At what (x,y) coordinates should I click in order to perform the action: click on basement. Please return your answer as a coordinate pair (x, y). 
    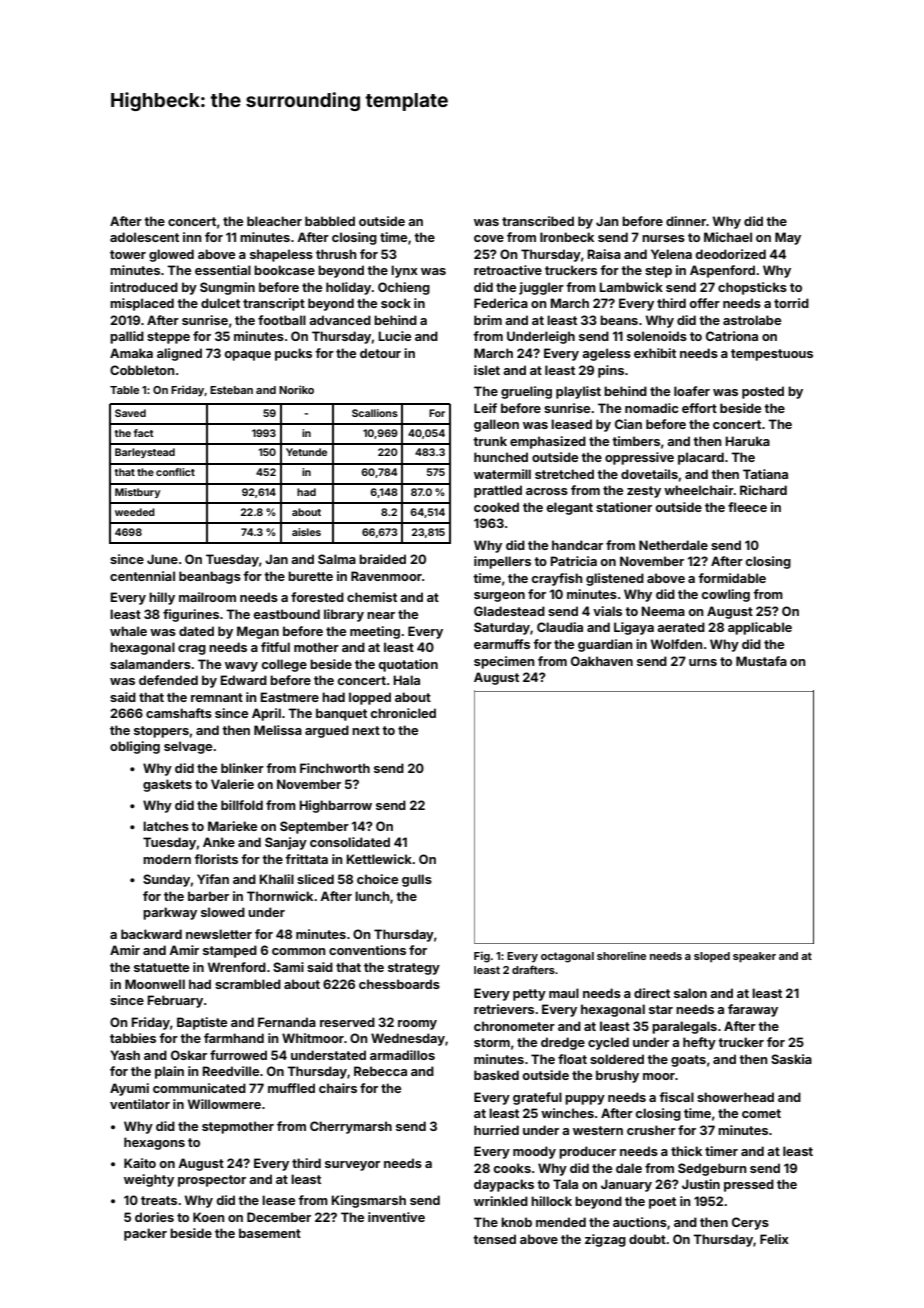
    Looking at the image, I should click on (270, 1233).
